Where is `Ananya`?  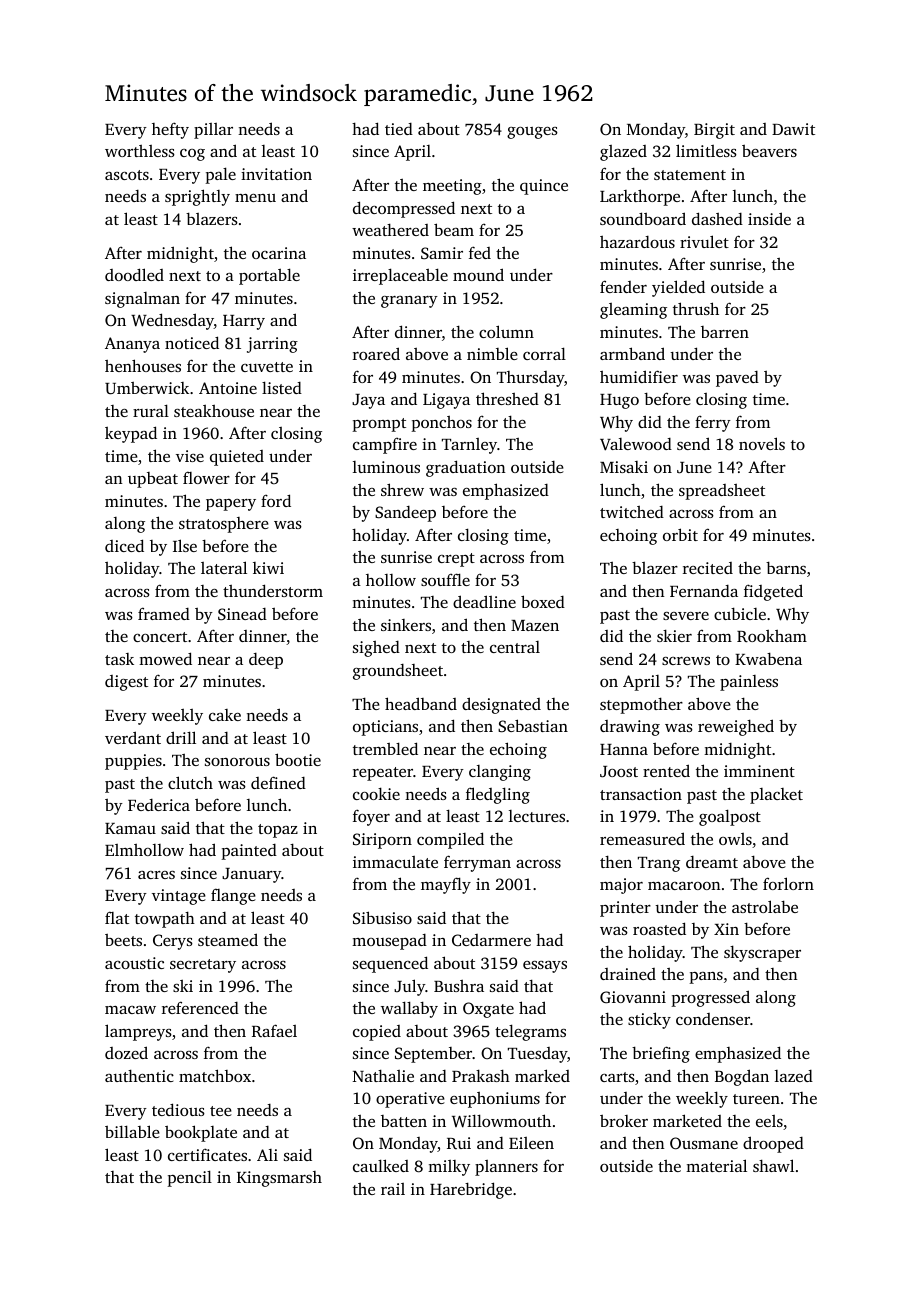
Ananya is located at coordinates (132, 345).
